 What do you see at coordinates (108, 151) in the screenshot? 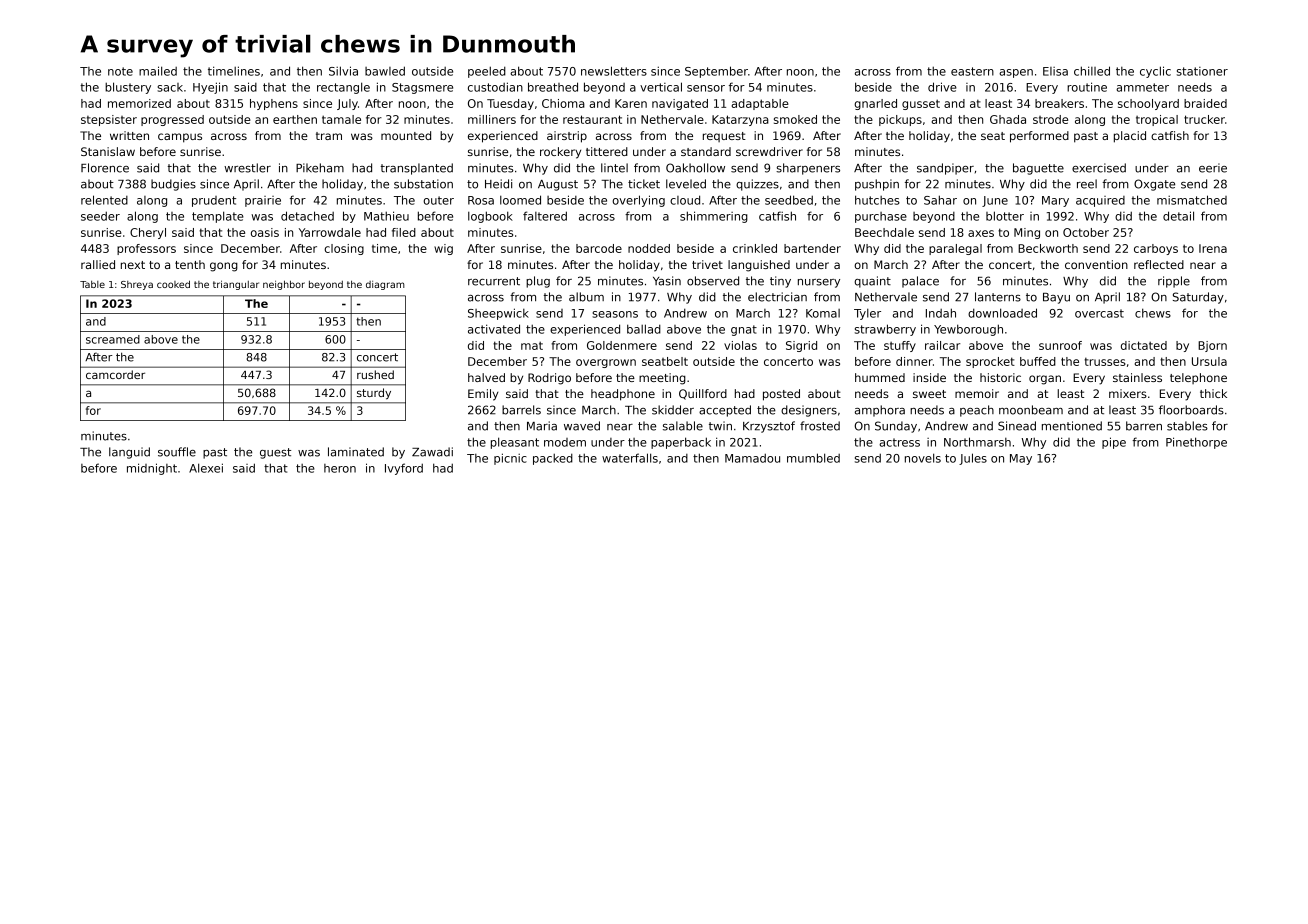
I see `Stanislaw` at bounding box center [108, 151].
